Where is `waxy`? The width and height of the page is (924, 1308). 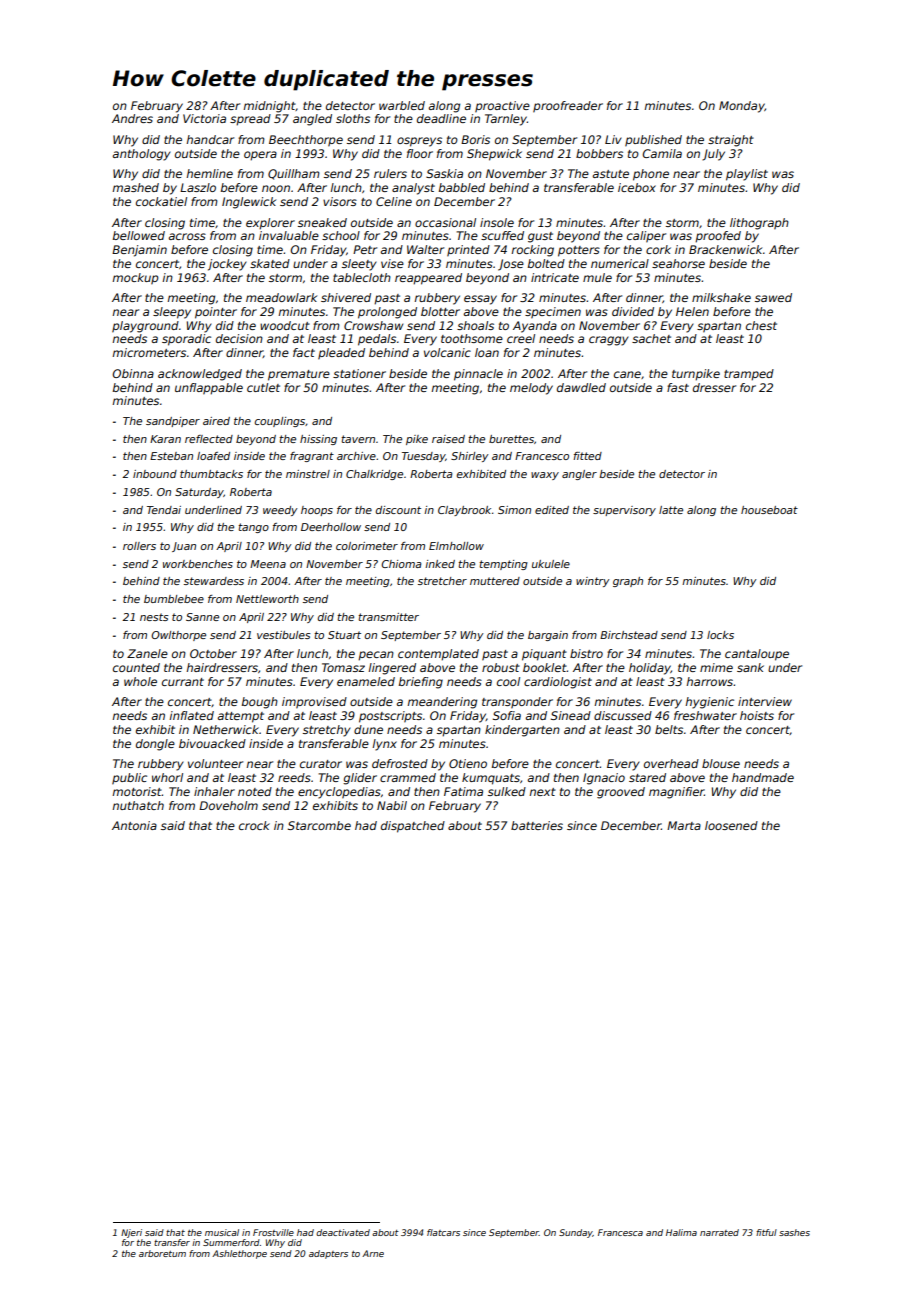 waxy is located at coordinates (545, 476).
